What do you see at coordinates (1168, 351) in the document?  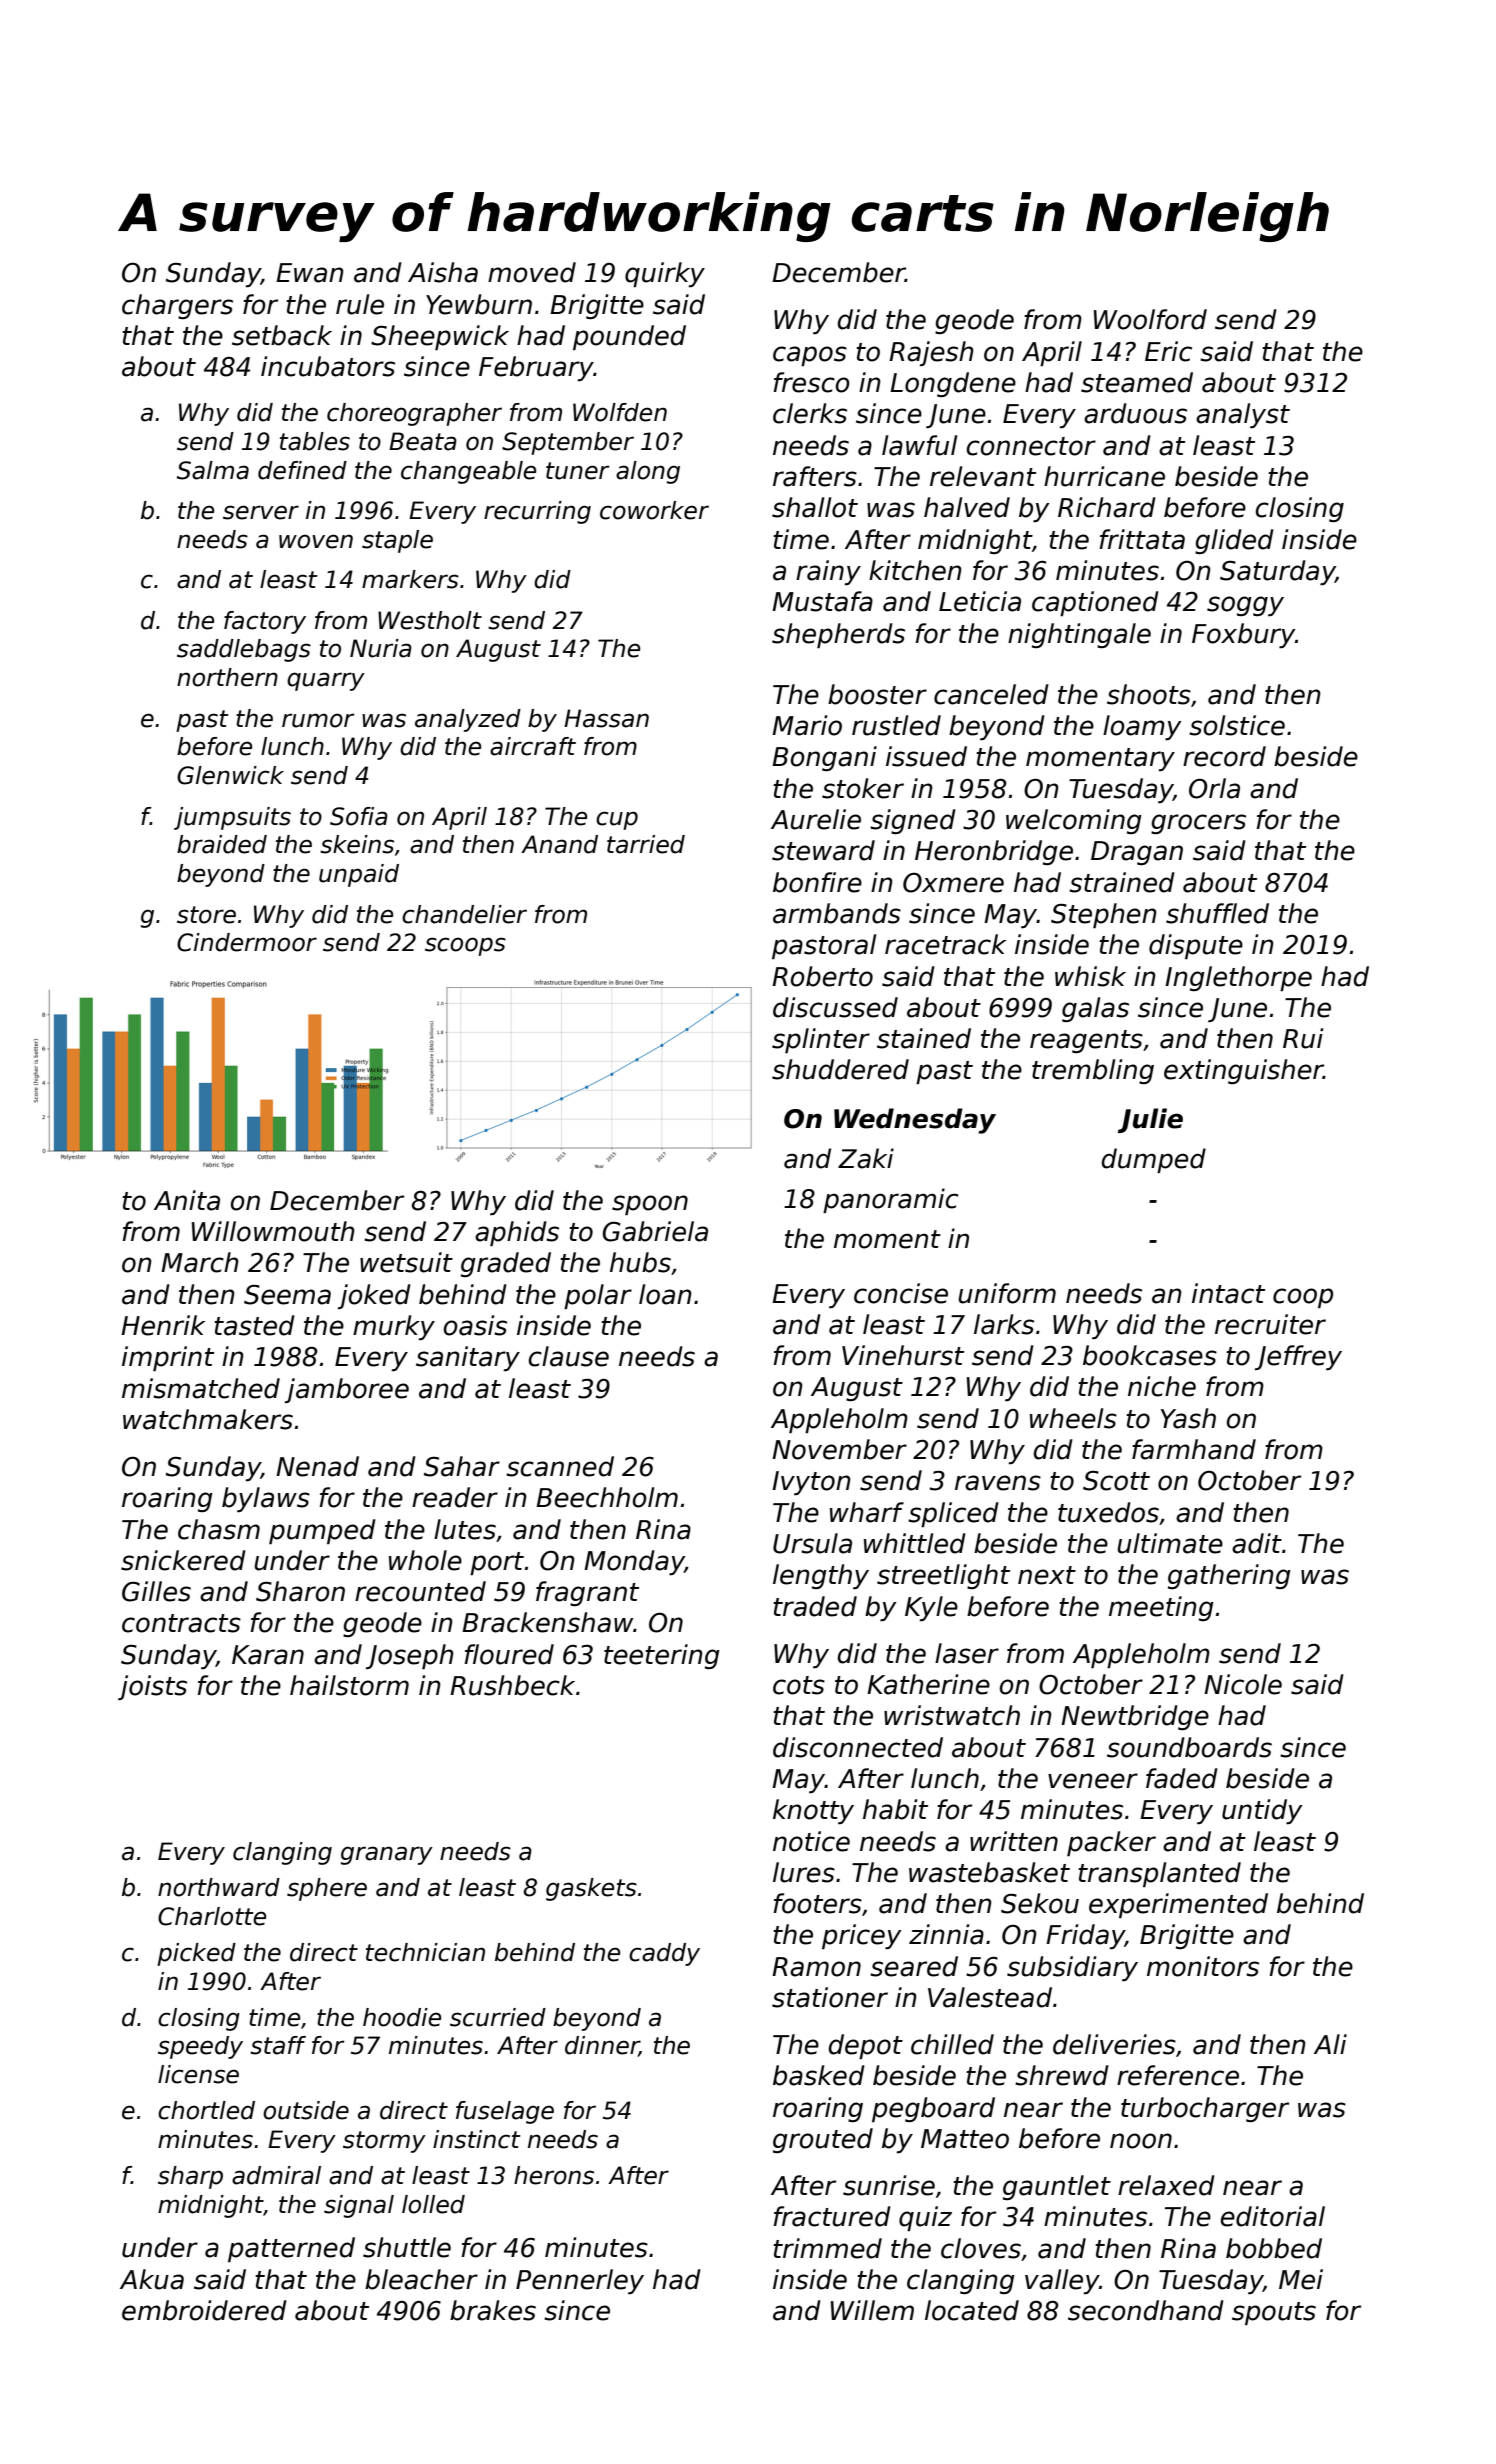 I see `Eric` at bounding box center [1168, 351].
